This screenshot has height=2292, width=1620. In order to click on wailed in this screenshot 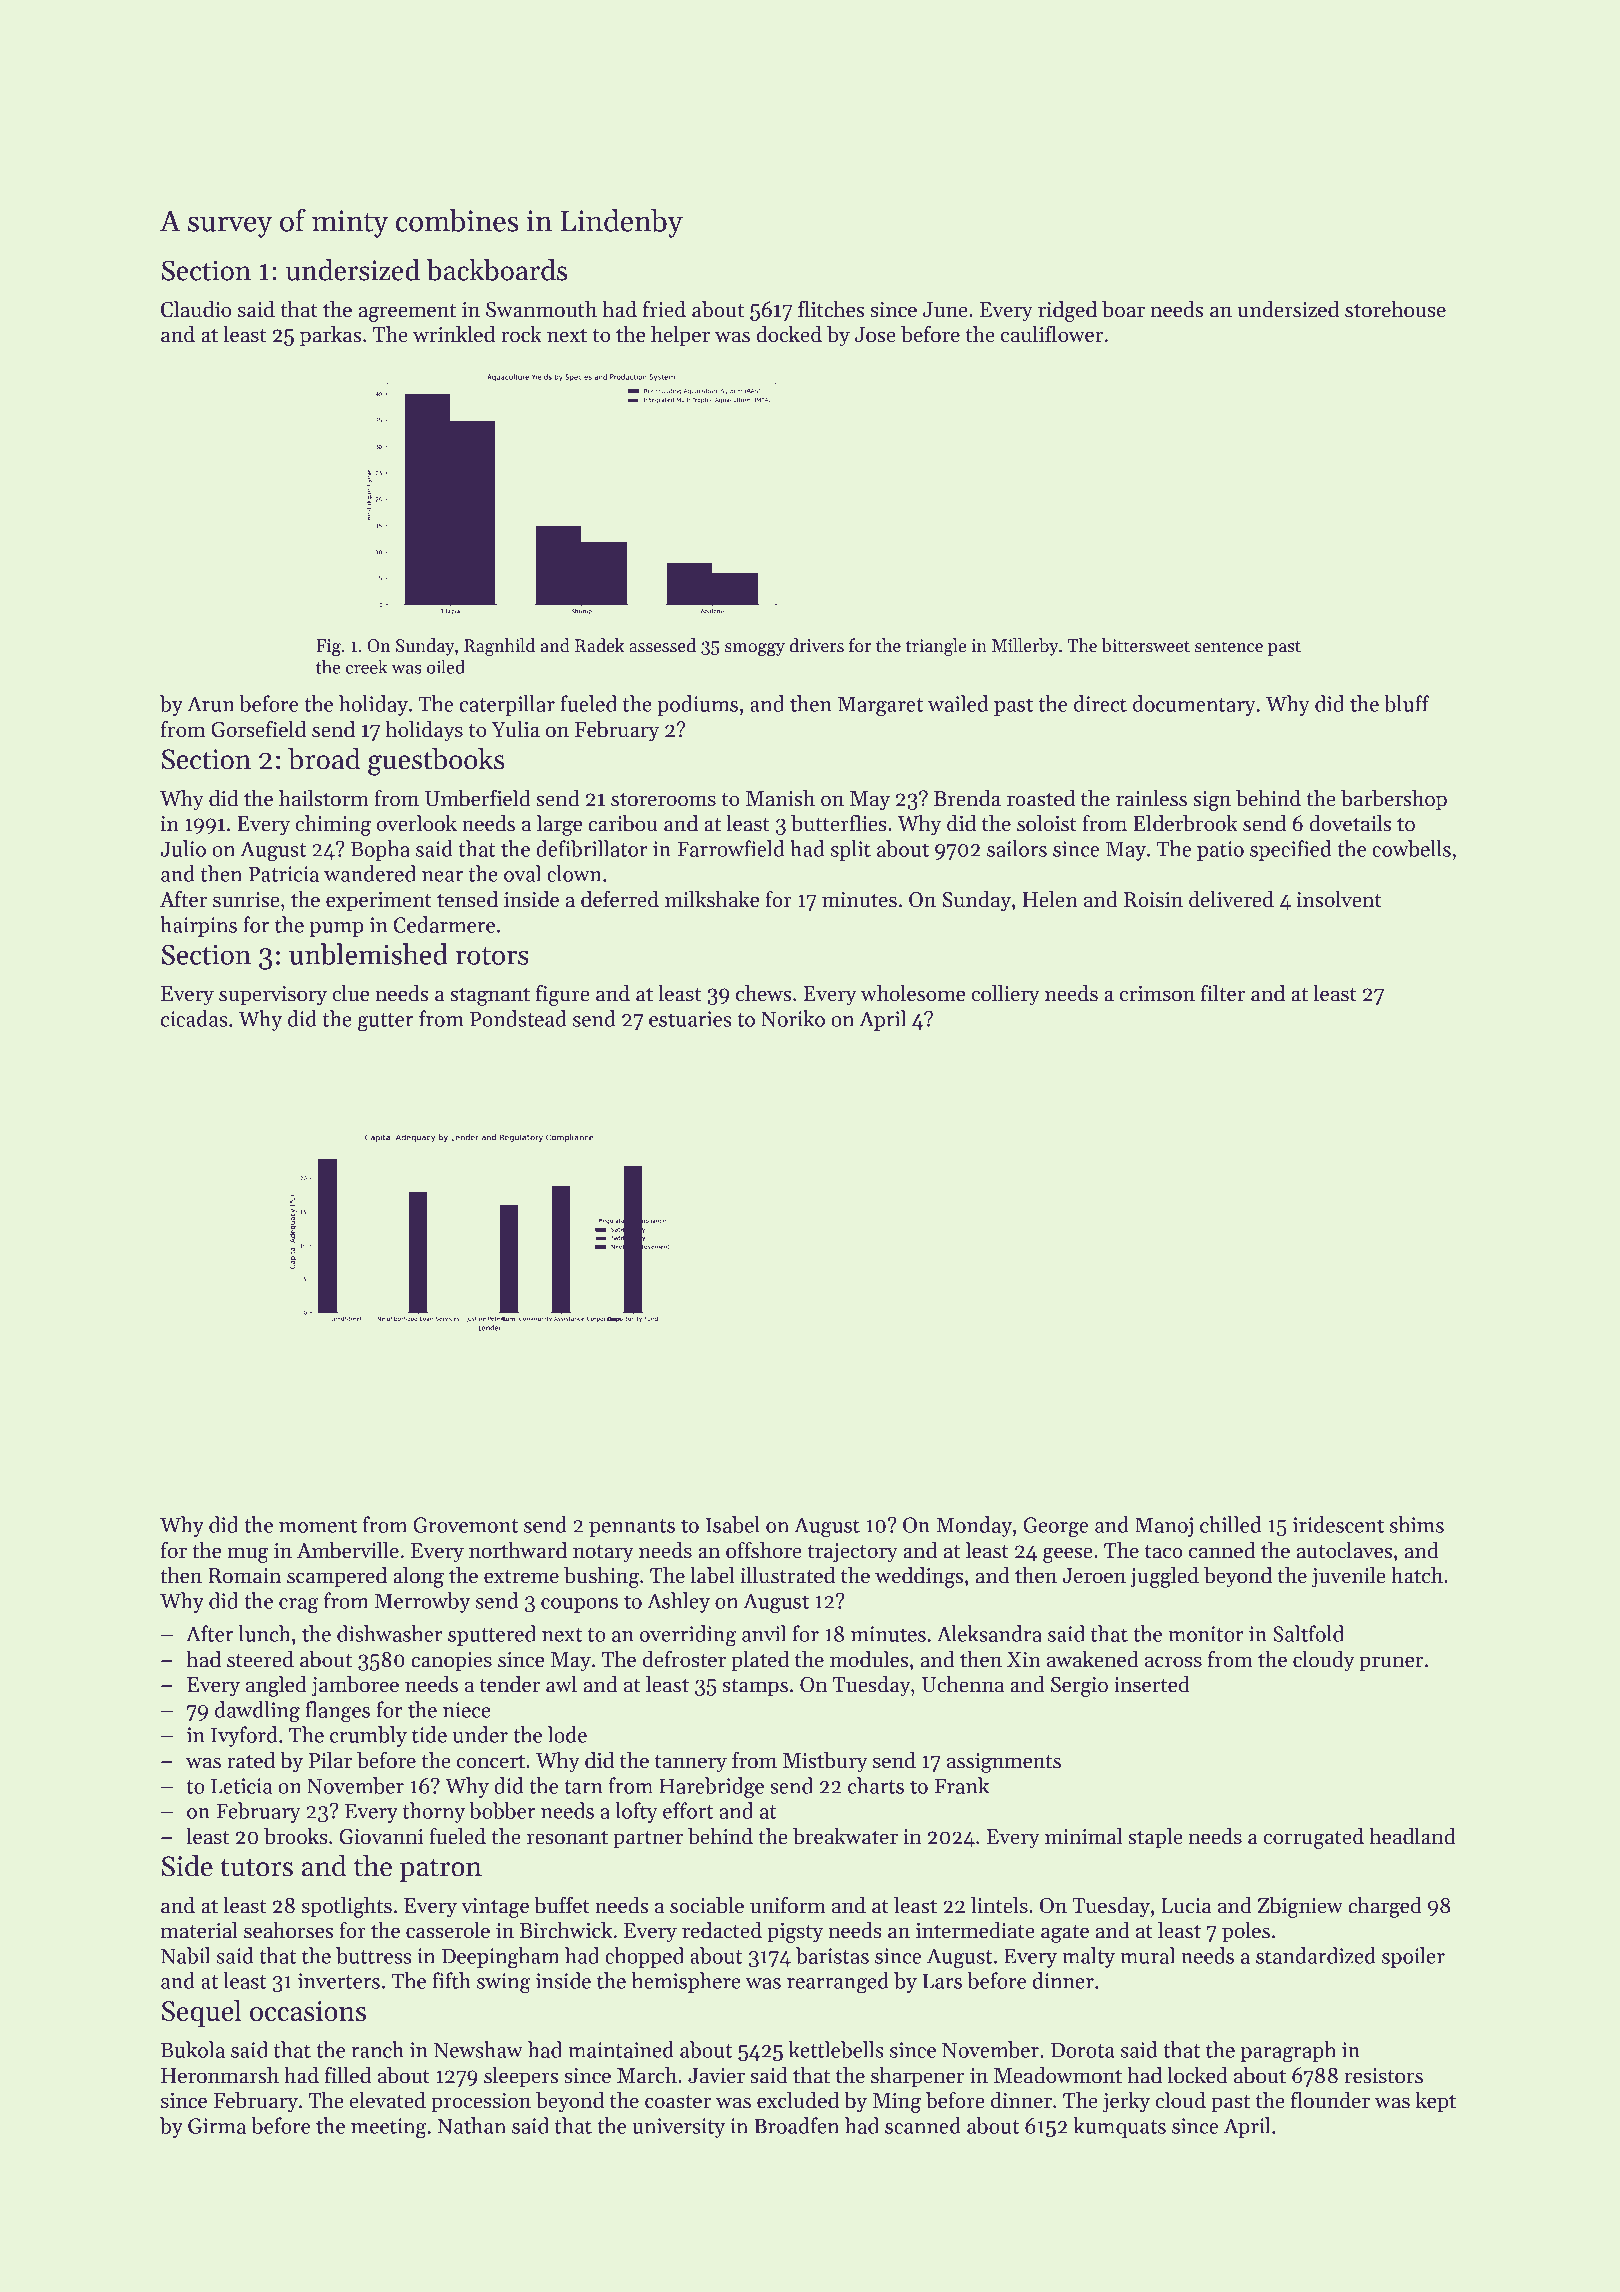, I will do `click(958, 703)`.
